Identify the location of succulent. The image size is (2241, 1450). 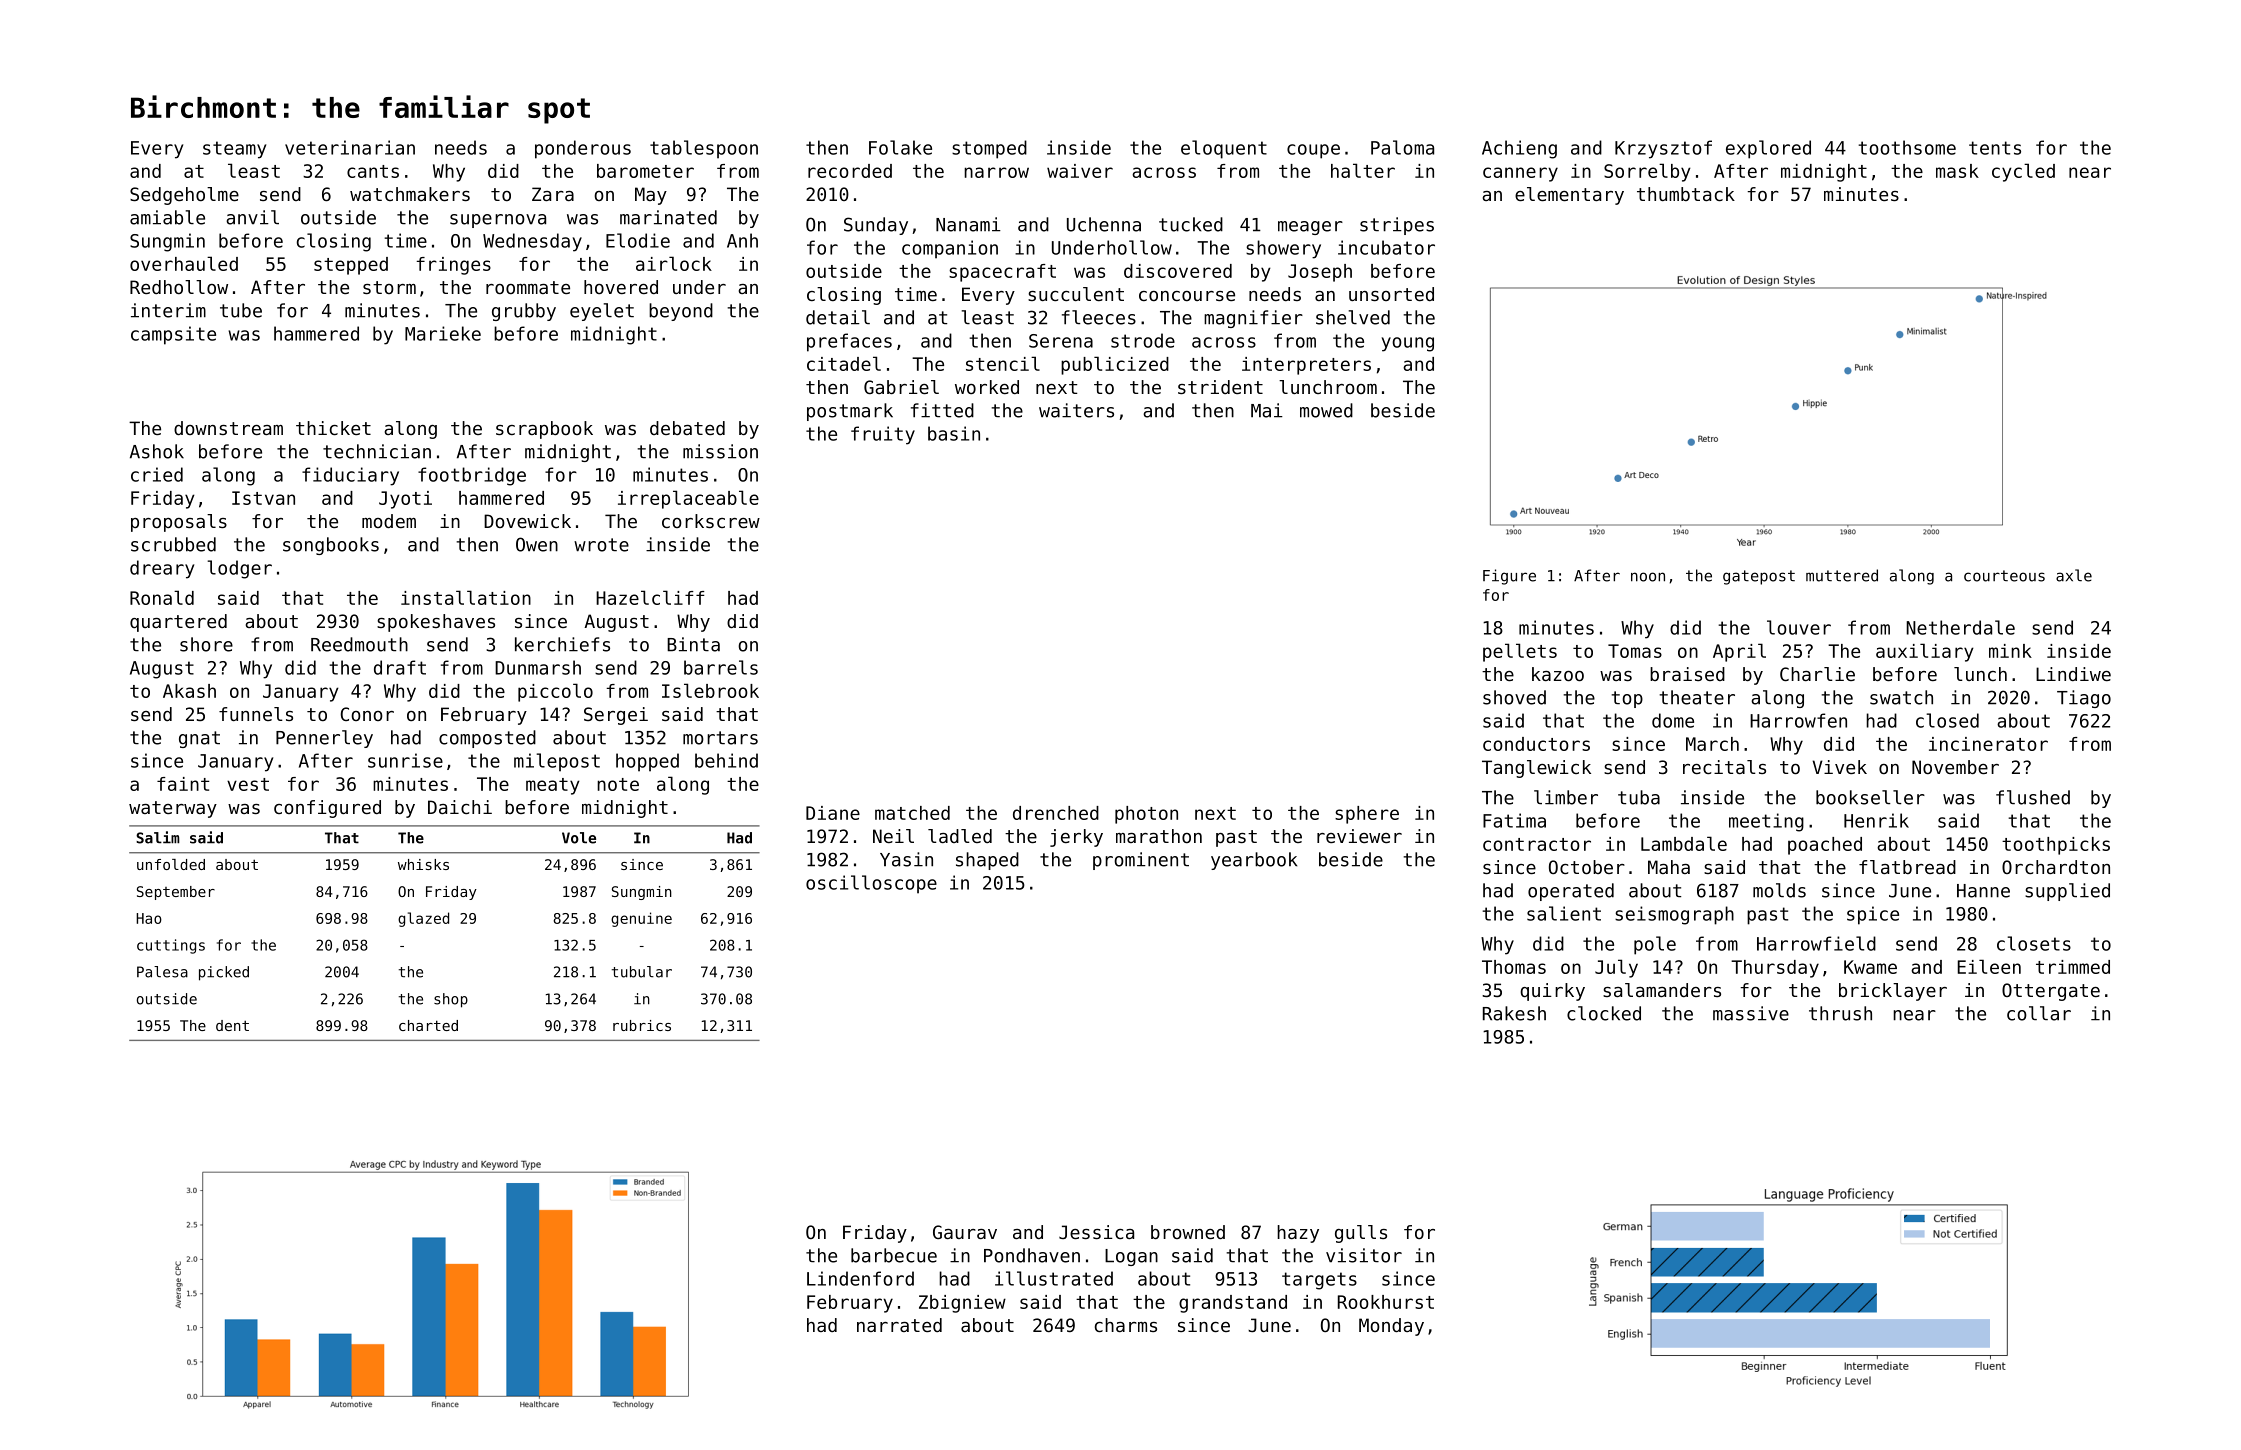
(1076, 294).
